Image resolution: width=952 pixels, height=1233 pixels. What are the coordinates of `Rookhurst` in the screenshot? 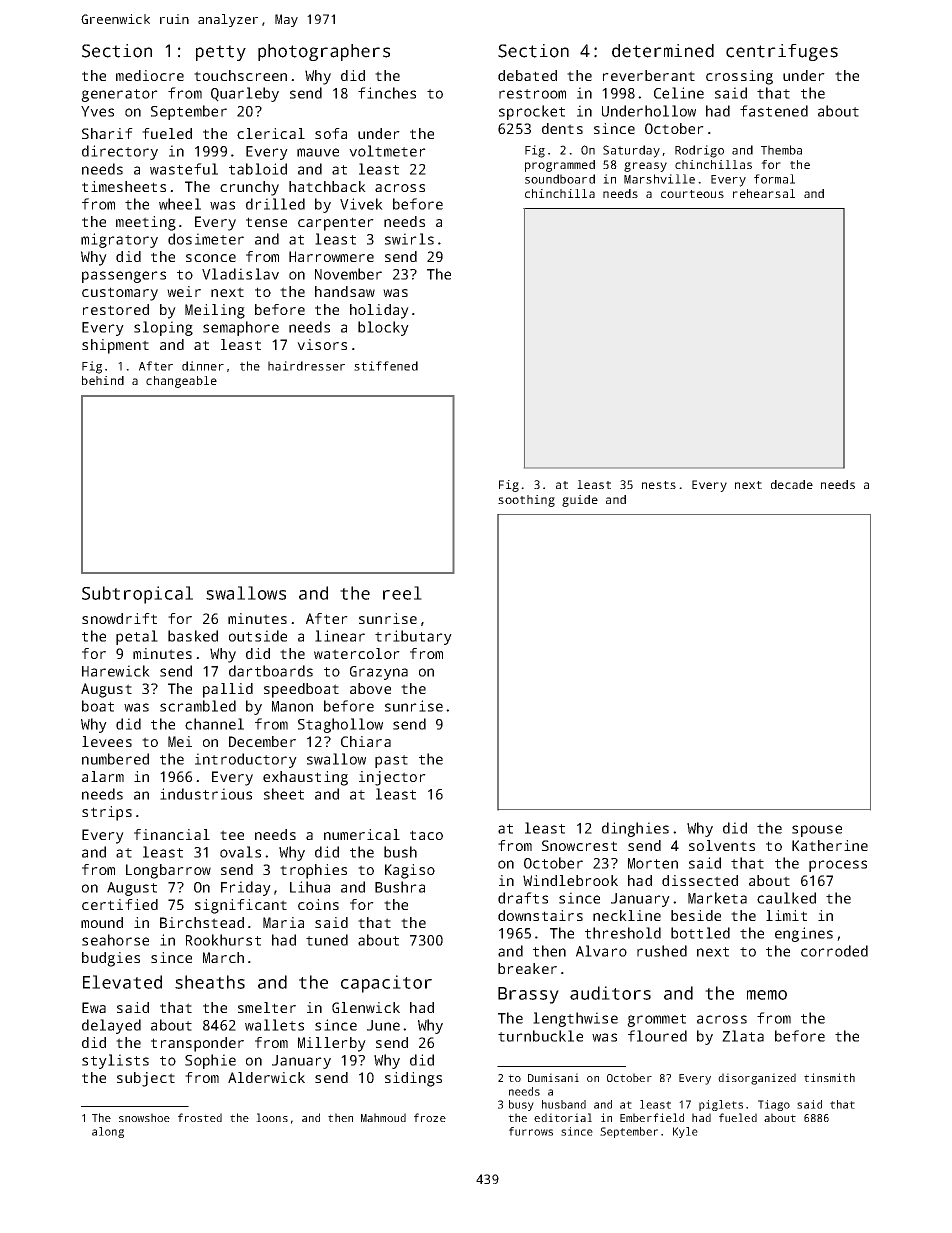 It's located at (223, 940).
